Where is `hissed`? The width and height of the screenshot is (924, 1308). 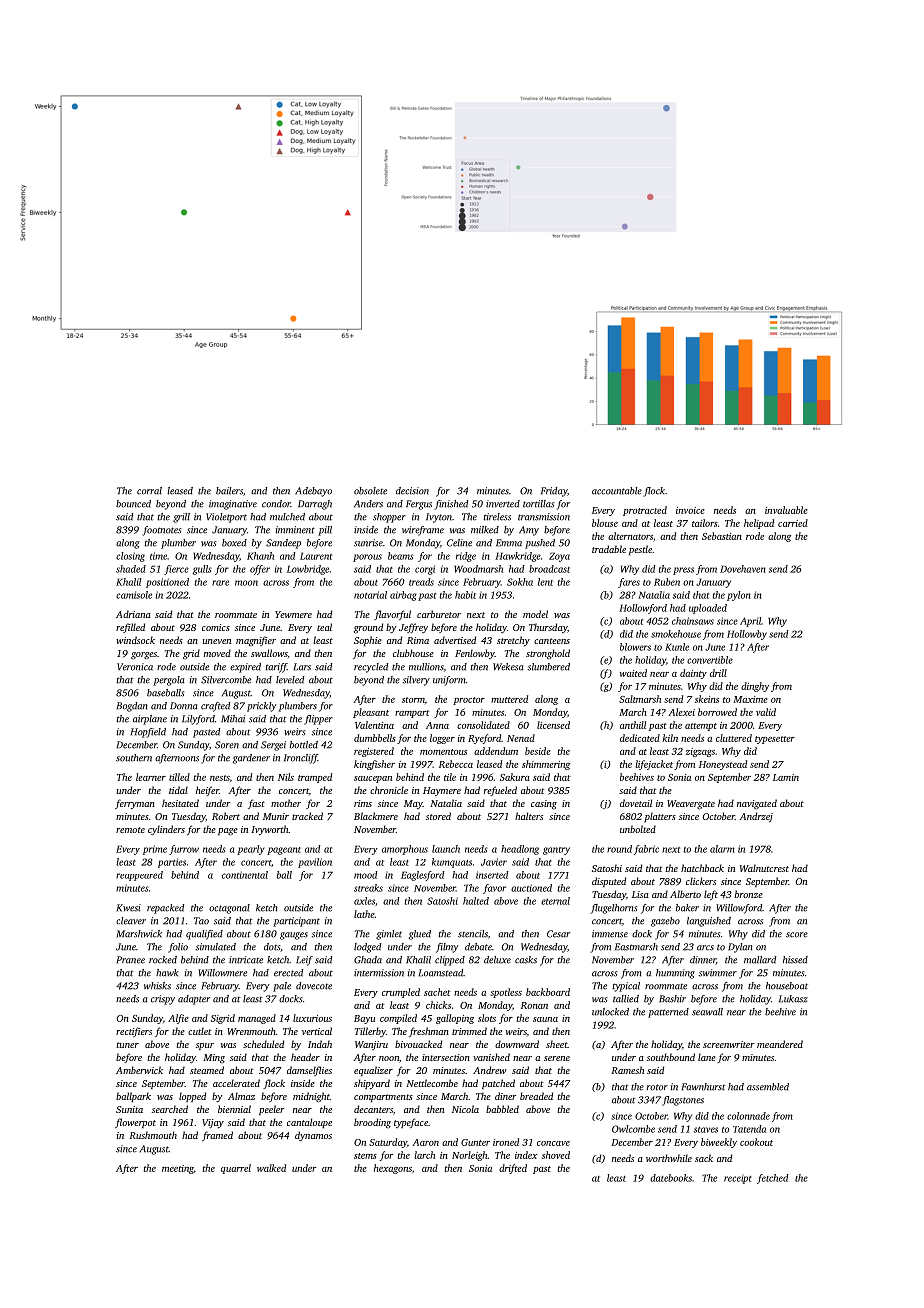
hissed is located at coordinates (795, 960).
